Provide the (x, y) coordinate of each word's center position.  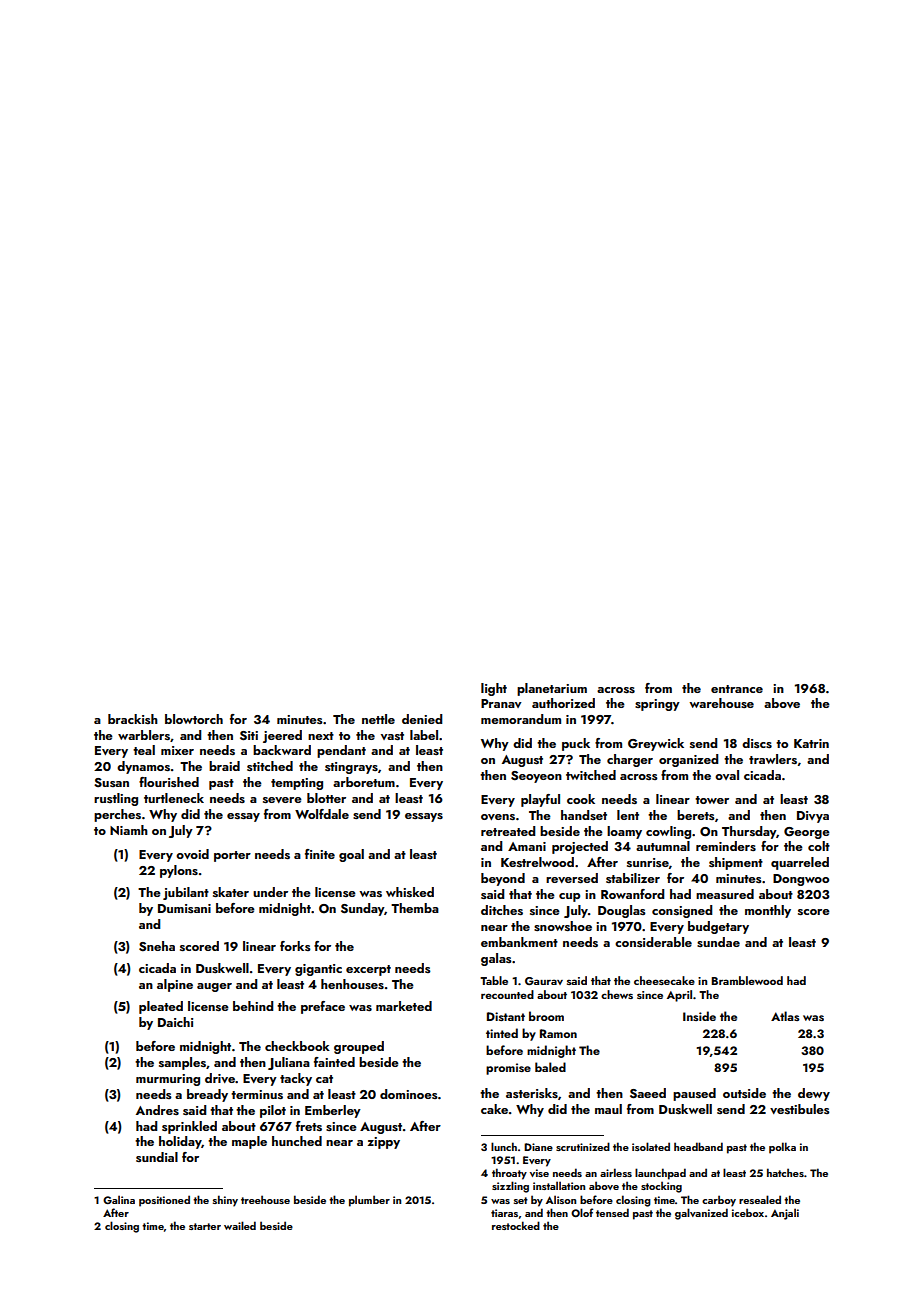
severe (282, 800)
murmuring (168, 1080)
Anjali (785, 1214)
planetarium (552, 689)
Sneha (157, 946)
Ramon (558, 1033)
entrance (737, 689)
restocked (516, 1225)
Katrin (811, 743)
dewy (814, 1094)
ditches (502, 910)
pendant (341, 751)
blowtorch (194, 719)
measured (725, 894)
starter (205, 1226)
